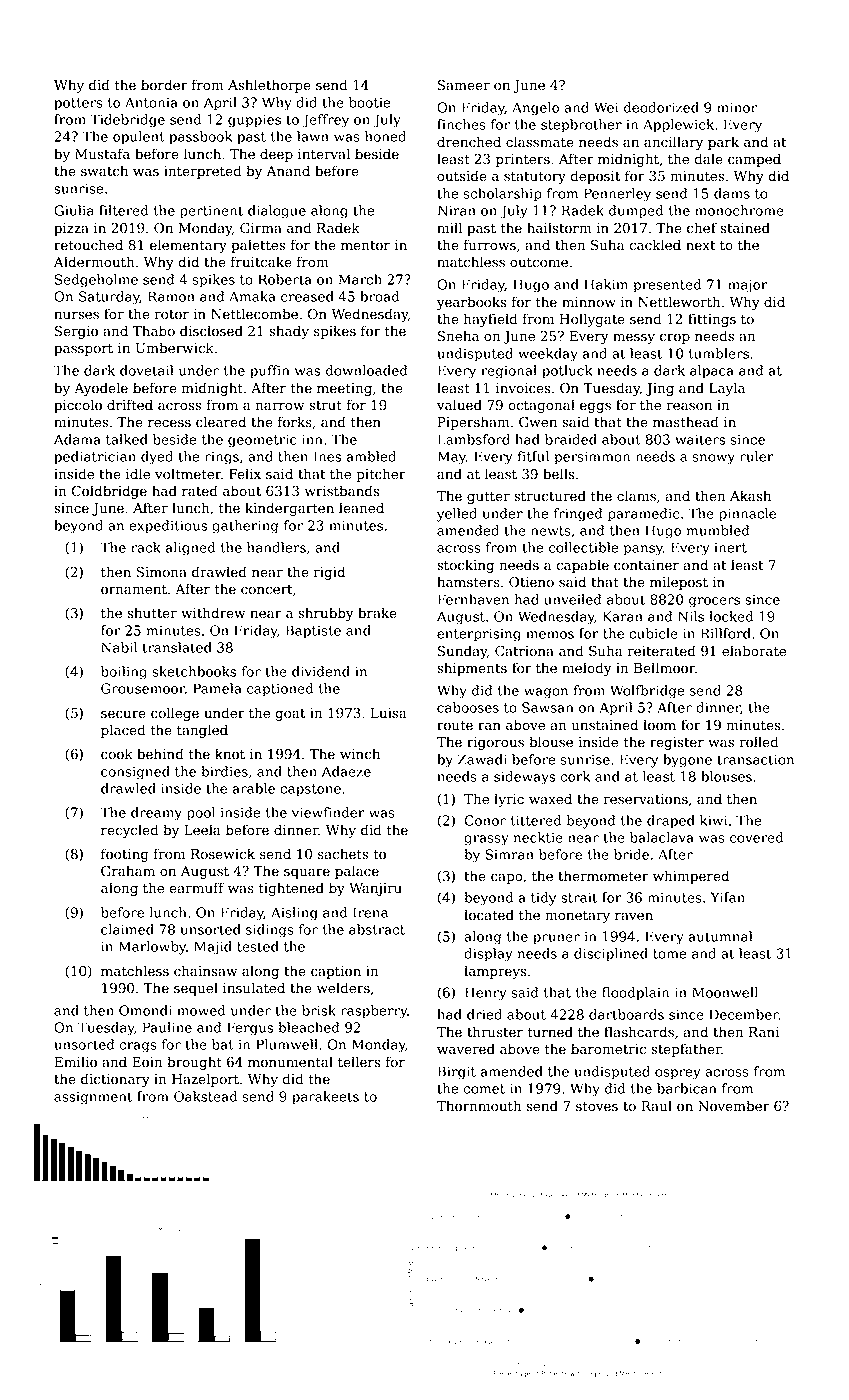  Describe the element at coordinates (385, 136) in the screenshot. I see `honed` at that location.
